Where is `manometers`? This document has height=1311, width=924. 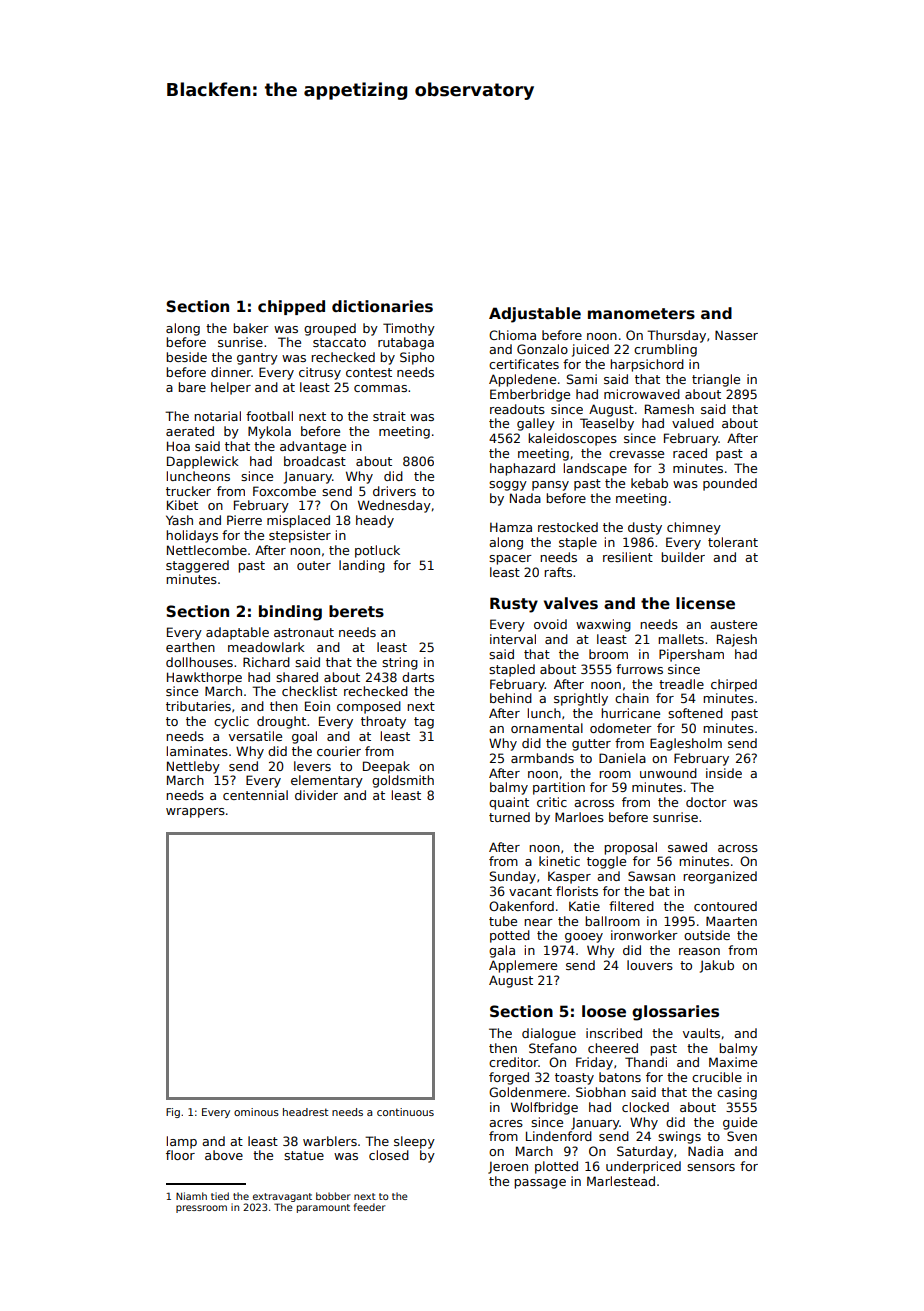
manometers is located at coordinates (641, 314).
